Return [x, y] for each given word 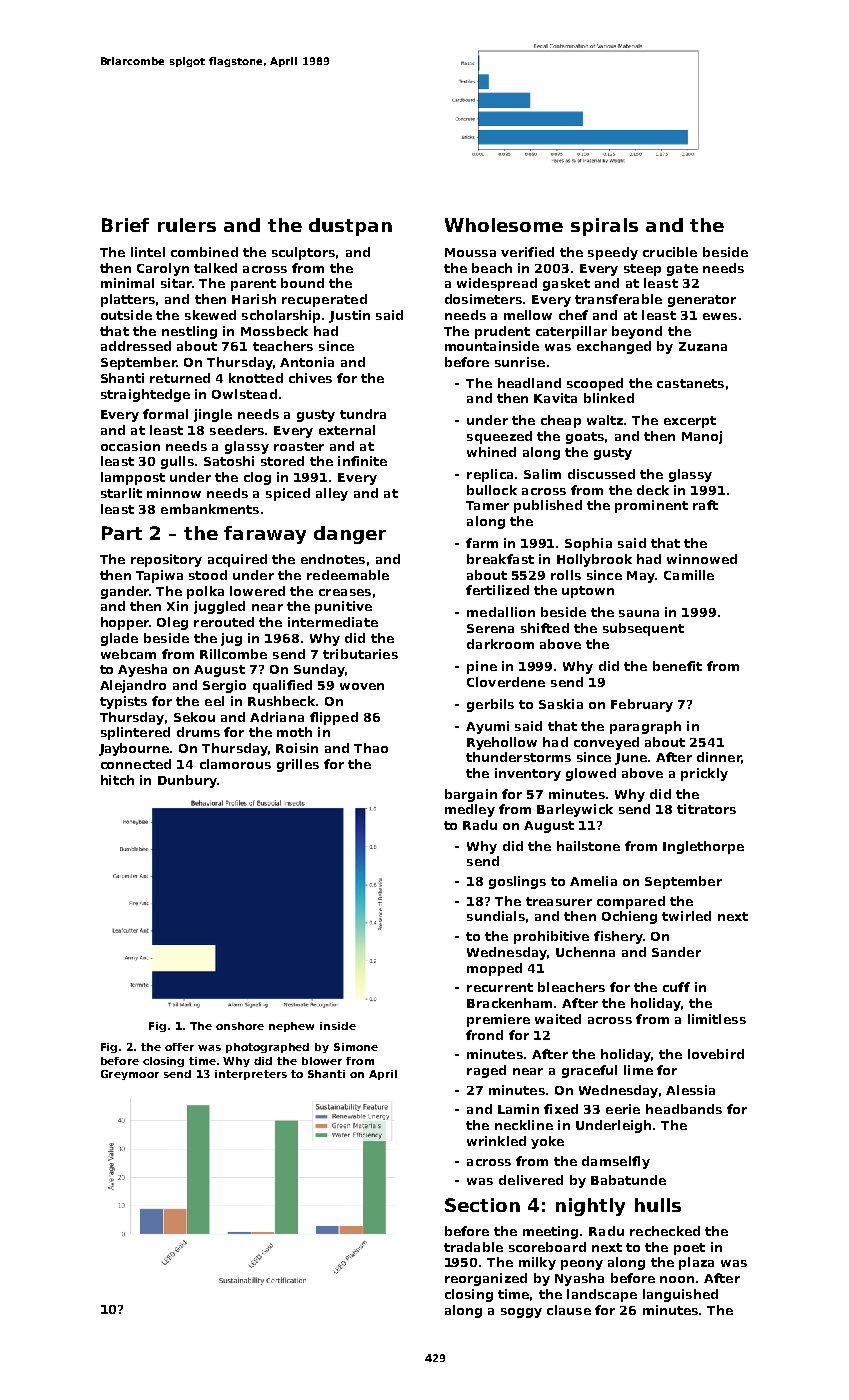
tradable [473, 1247]
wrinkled [496, 1141]
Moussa [470, 252]
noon [677, 1279]
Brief [125, 225]
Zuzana [703, 346]
